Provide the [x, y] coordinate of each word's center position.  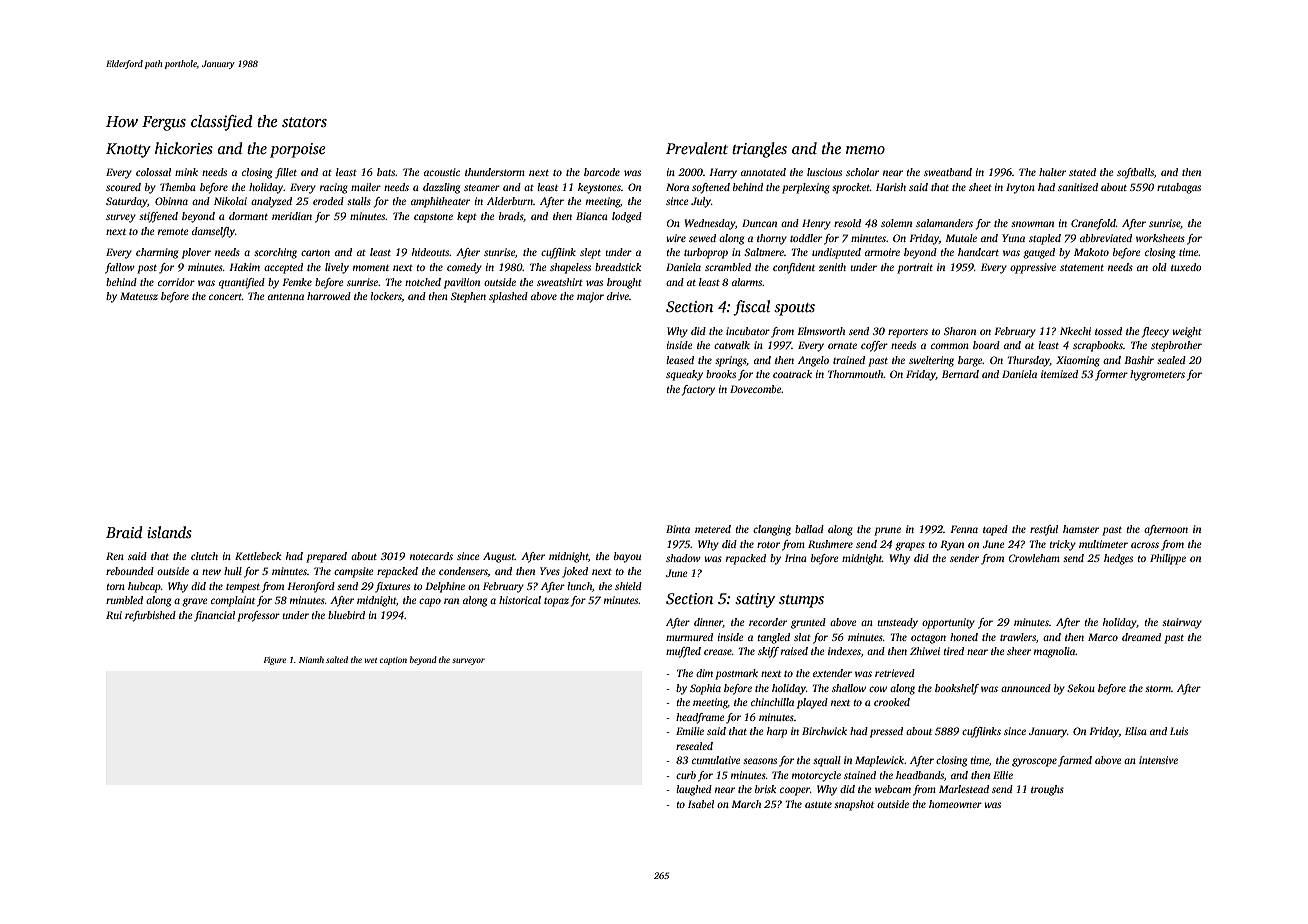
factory [698, 390]
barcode [602, 172]
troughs [1047, 790]
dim [704, 673]
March [746, 804]
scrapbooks [1098, 346]
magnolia [1055, 652]
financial [214, 616]
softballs [1135, 173]
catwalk [732, 345]
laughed [694, 790]
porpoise [298, 150]
